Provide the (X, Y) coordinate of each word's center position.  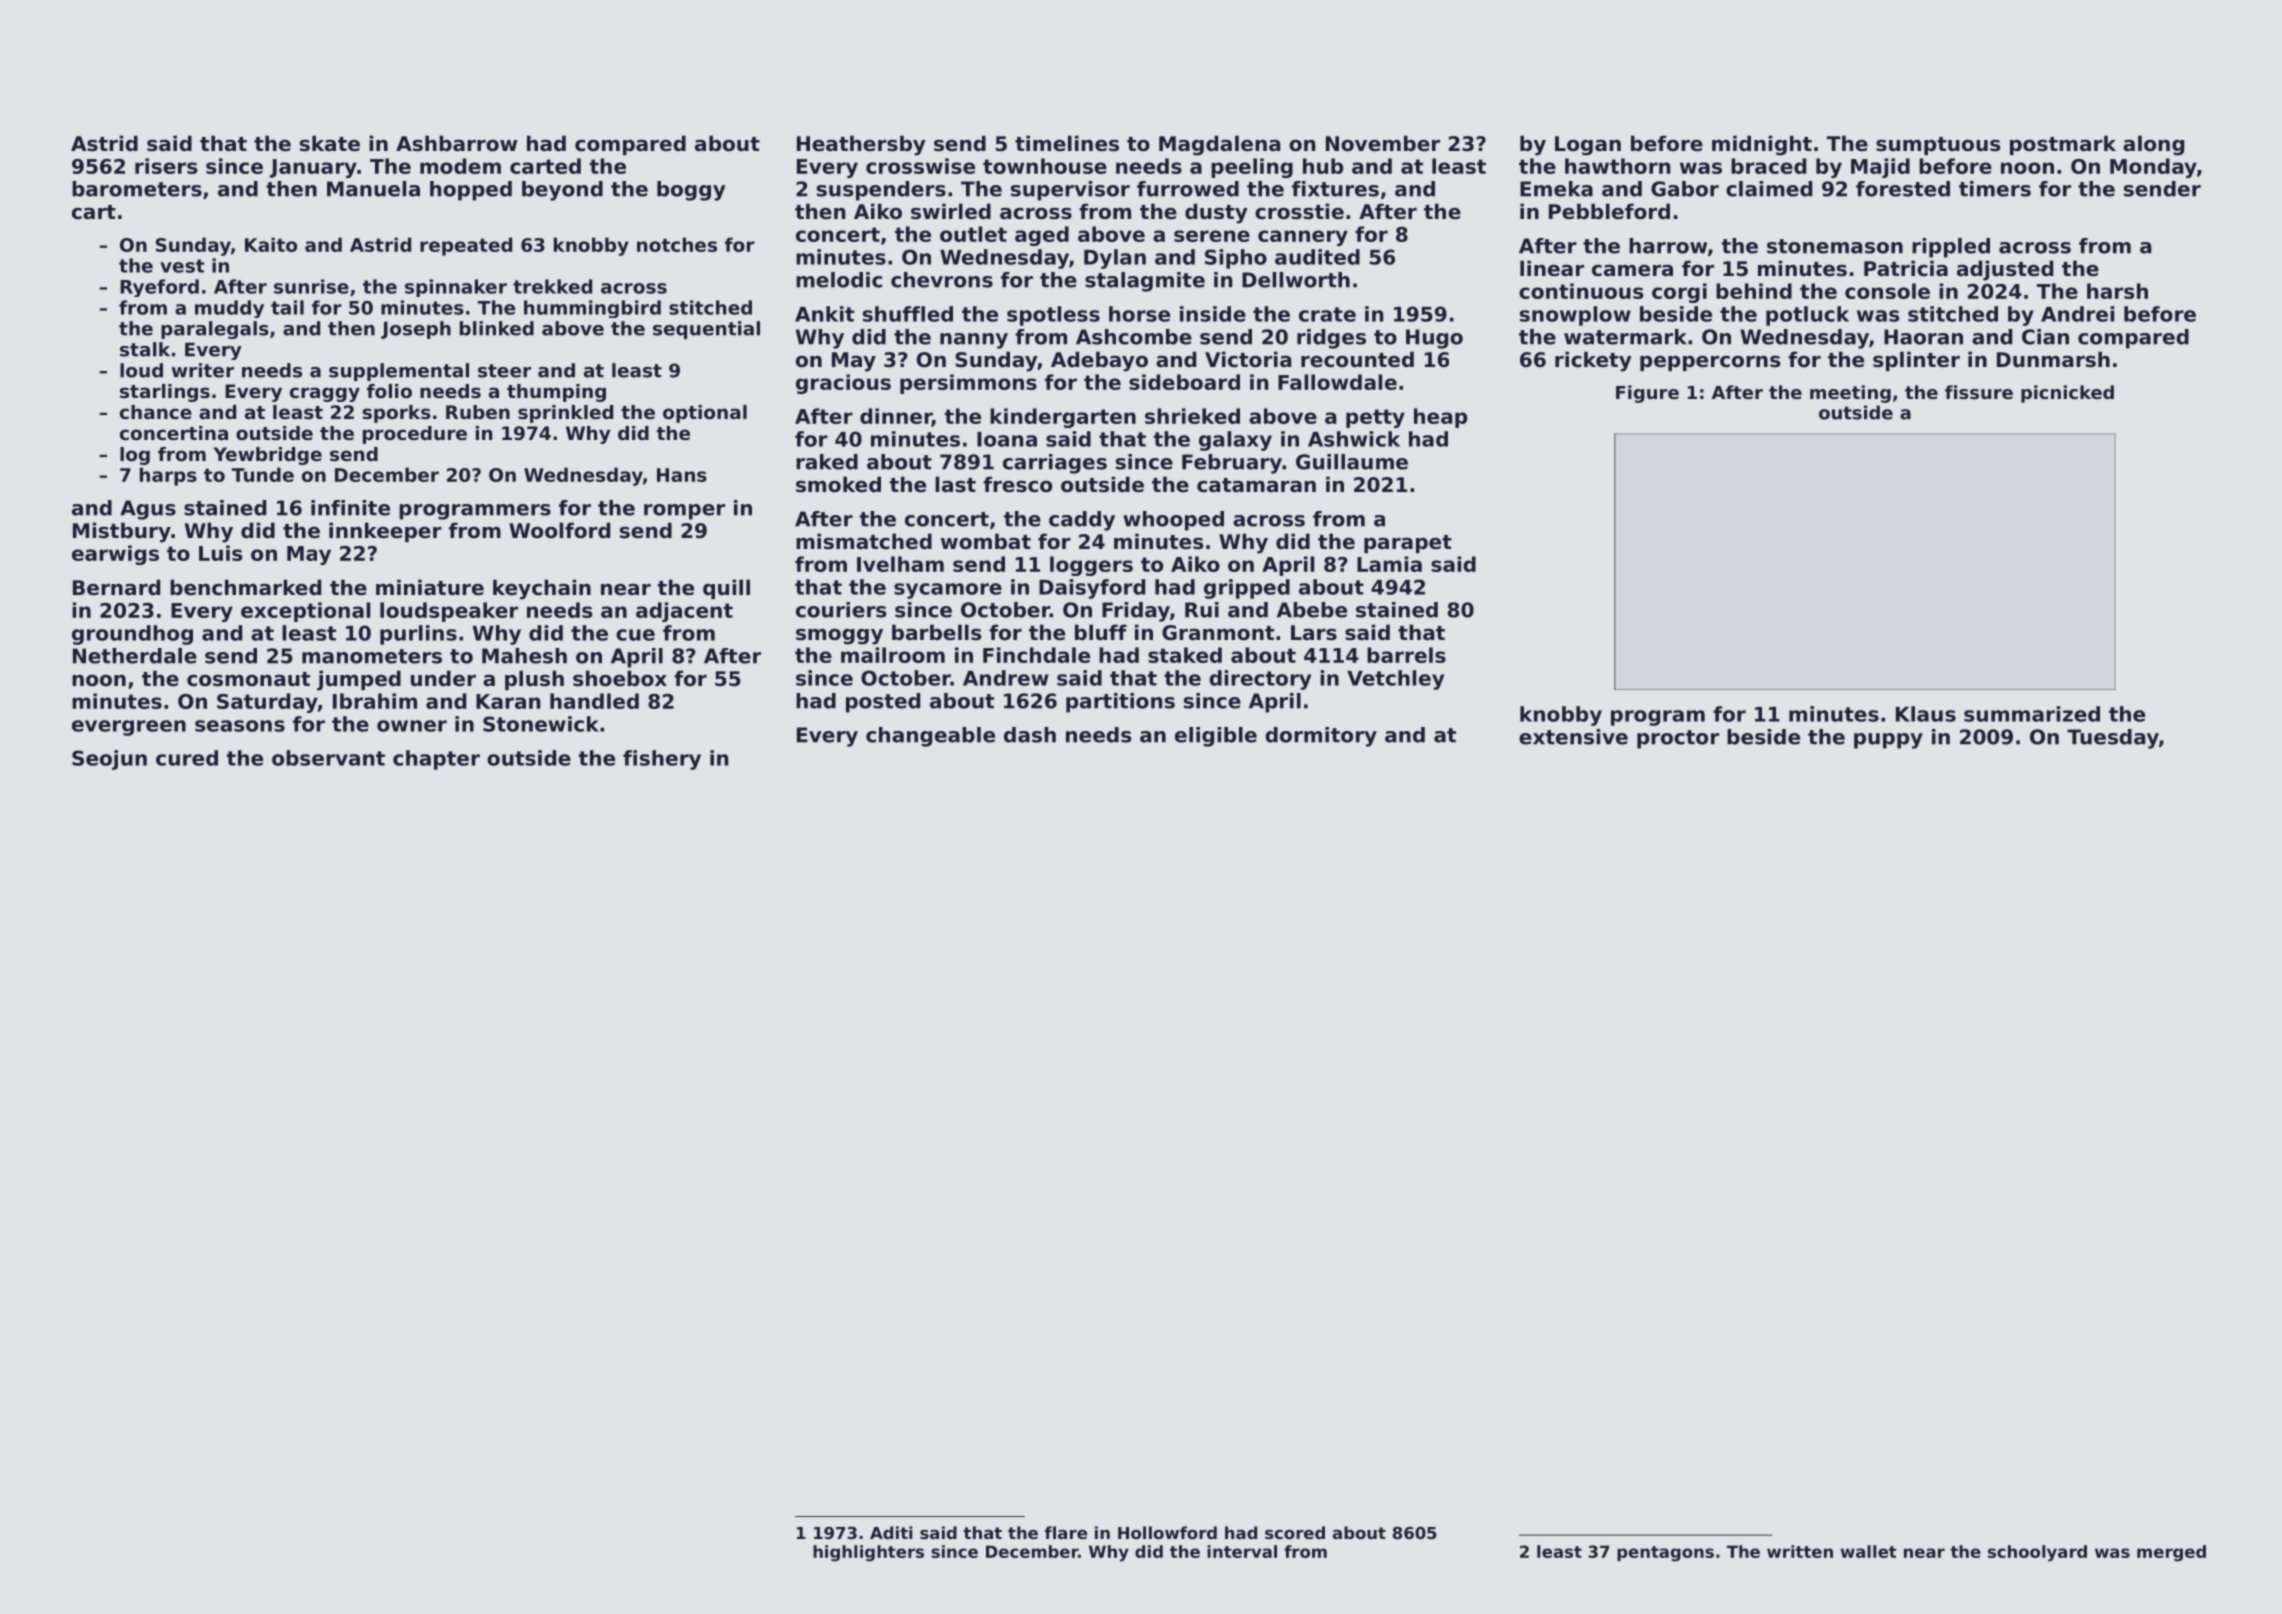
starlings (165, 393)
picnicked (2067, 394)
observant (328, 758)
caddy (1082, 521)
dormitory (1321, 737)
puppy (1888, 741)
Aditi (891, 1532)
